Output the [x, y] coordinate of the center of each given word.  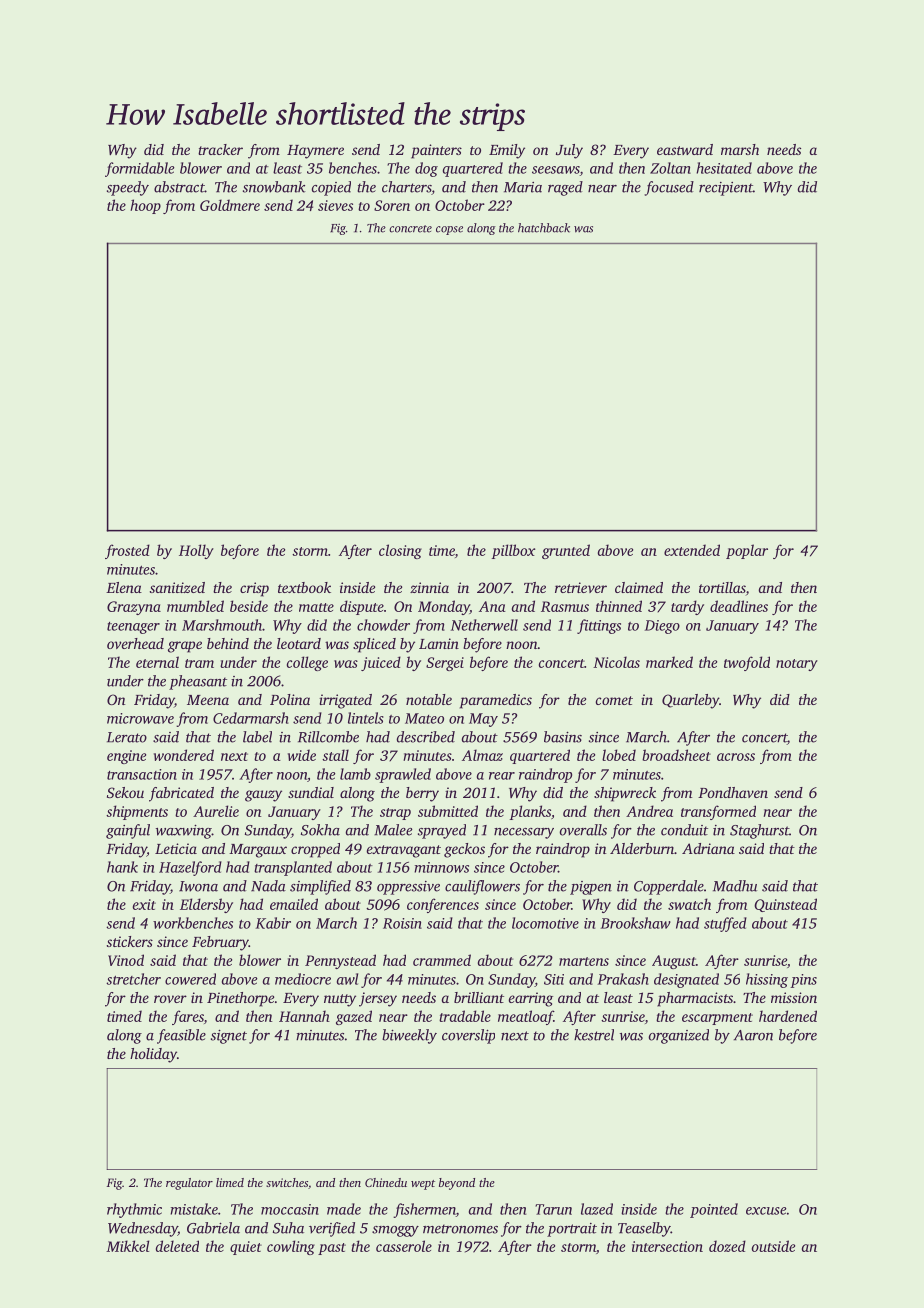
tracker [220, 149]
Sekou [125, 792]
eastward [685, 149]
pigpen [591, 888]
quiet [246, 1248]
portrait [572, 1230]
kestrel [594, 1035]
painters [436, 151]
